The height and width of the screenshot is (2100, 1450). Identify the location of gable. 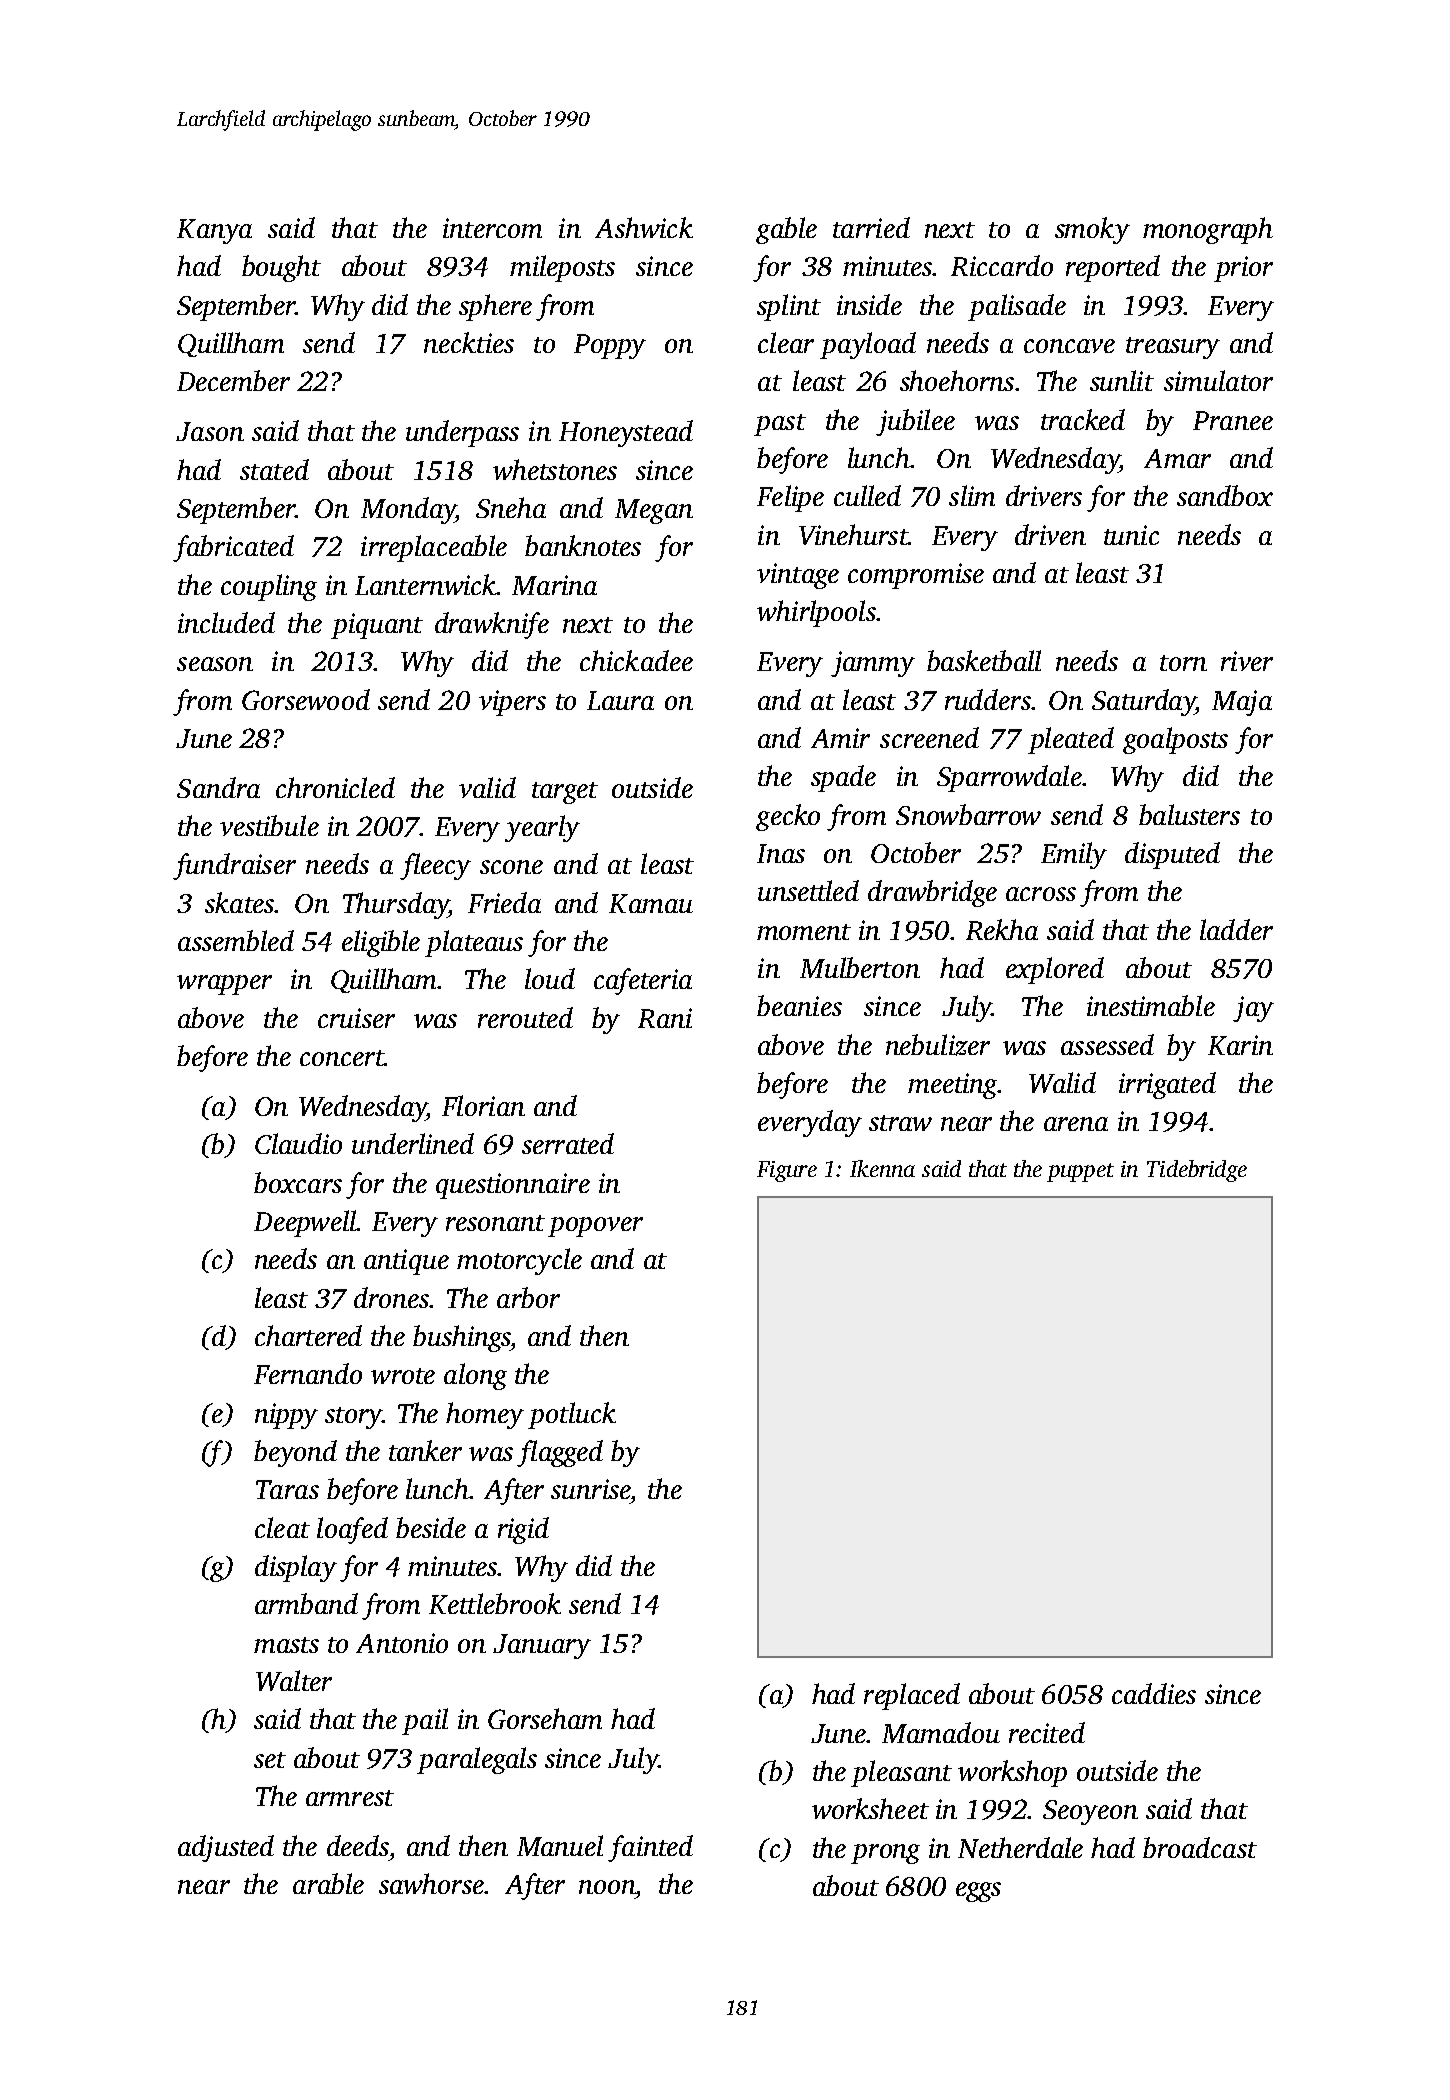
(786, 230).
